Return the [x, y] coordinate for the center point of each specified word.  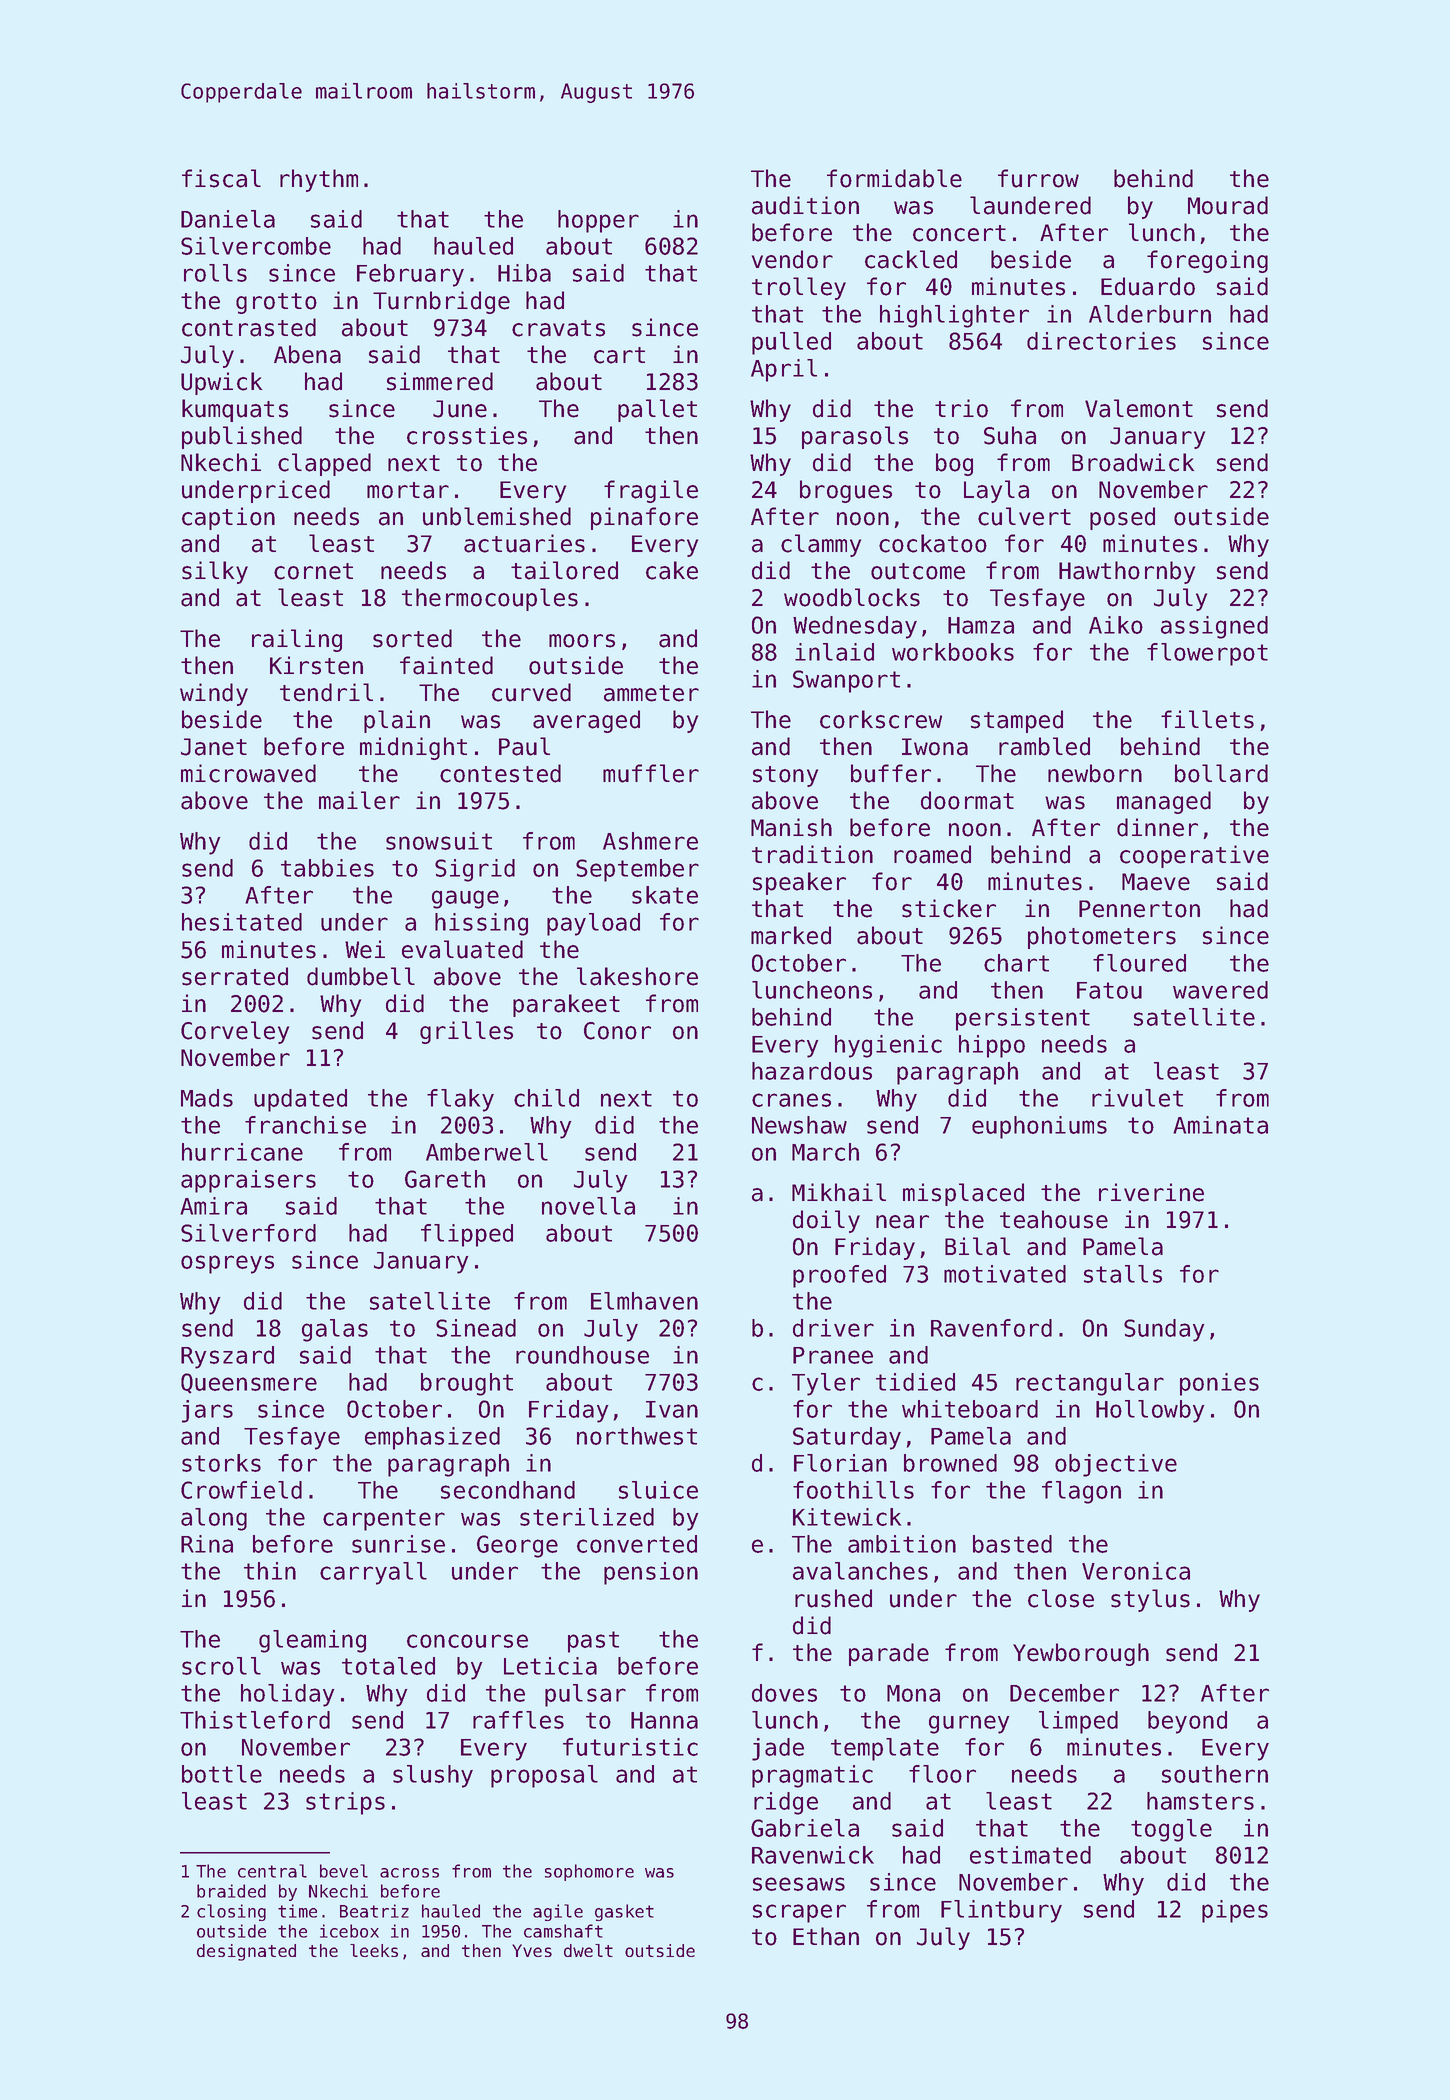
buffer [891, 773]
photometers [1102, 937]
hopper [598, 221]
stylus [1150, 1600]
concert [959, 233]
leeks [374, 1950]
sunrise [398, 1544]
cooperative [1194, 856]
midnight [413, 748]
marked [791, 935]
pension [651, 1573]
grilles [466, 1032]
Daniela [228, 219]
